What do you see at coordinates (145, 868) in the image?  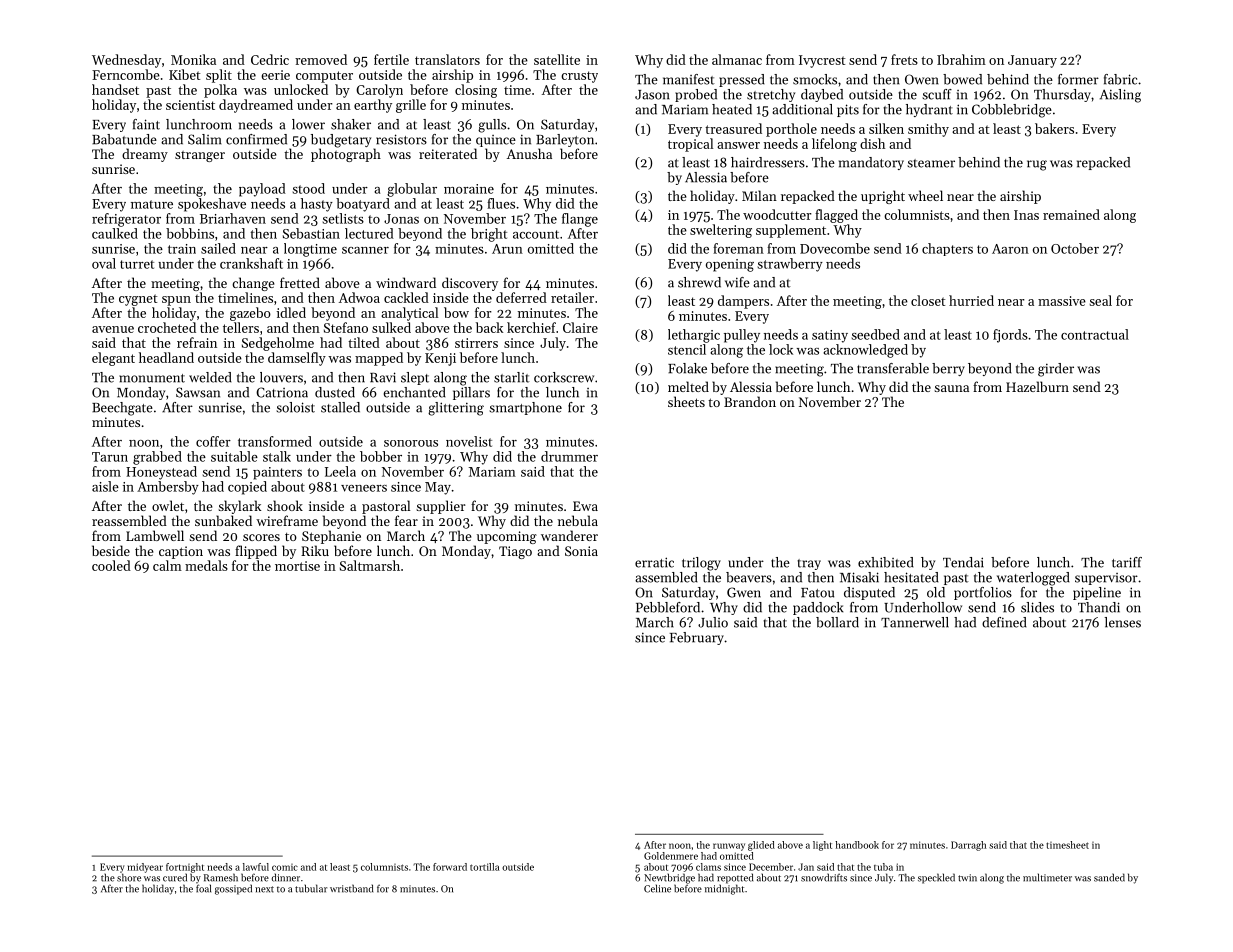 I see `midyear` at bounding box center [145, 868].
